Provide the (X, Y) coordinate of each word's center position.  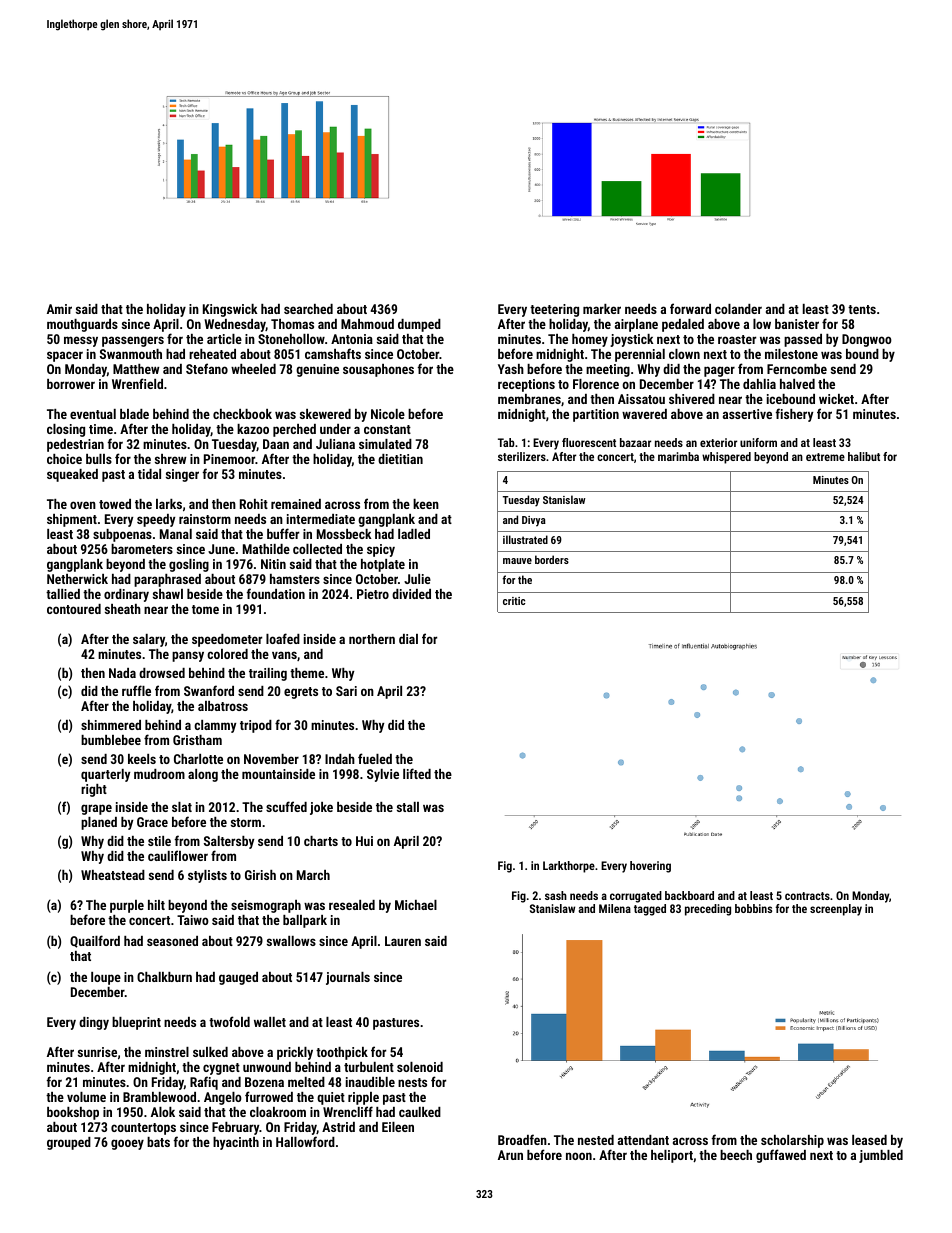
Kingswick (230, 310)
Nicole (388, 414)
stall (408, 807)
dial (408, 639)
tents (862, 309)
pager (719, 371)
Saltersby (229, 842)
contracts (807, 896)
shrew (170, 459)
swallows (291, 941)
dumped (419, 325)
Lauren (403, 941)
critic (514, 601)
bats (158, 1142)
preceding (708, 910)
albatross (223, 706)
